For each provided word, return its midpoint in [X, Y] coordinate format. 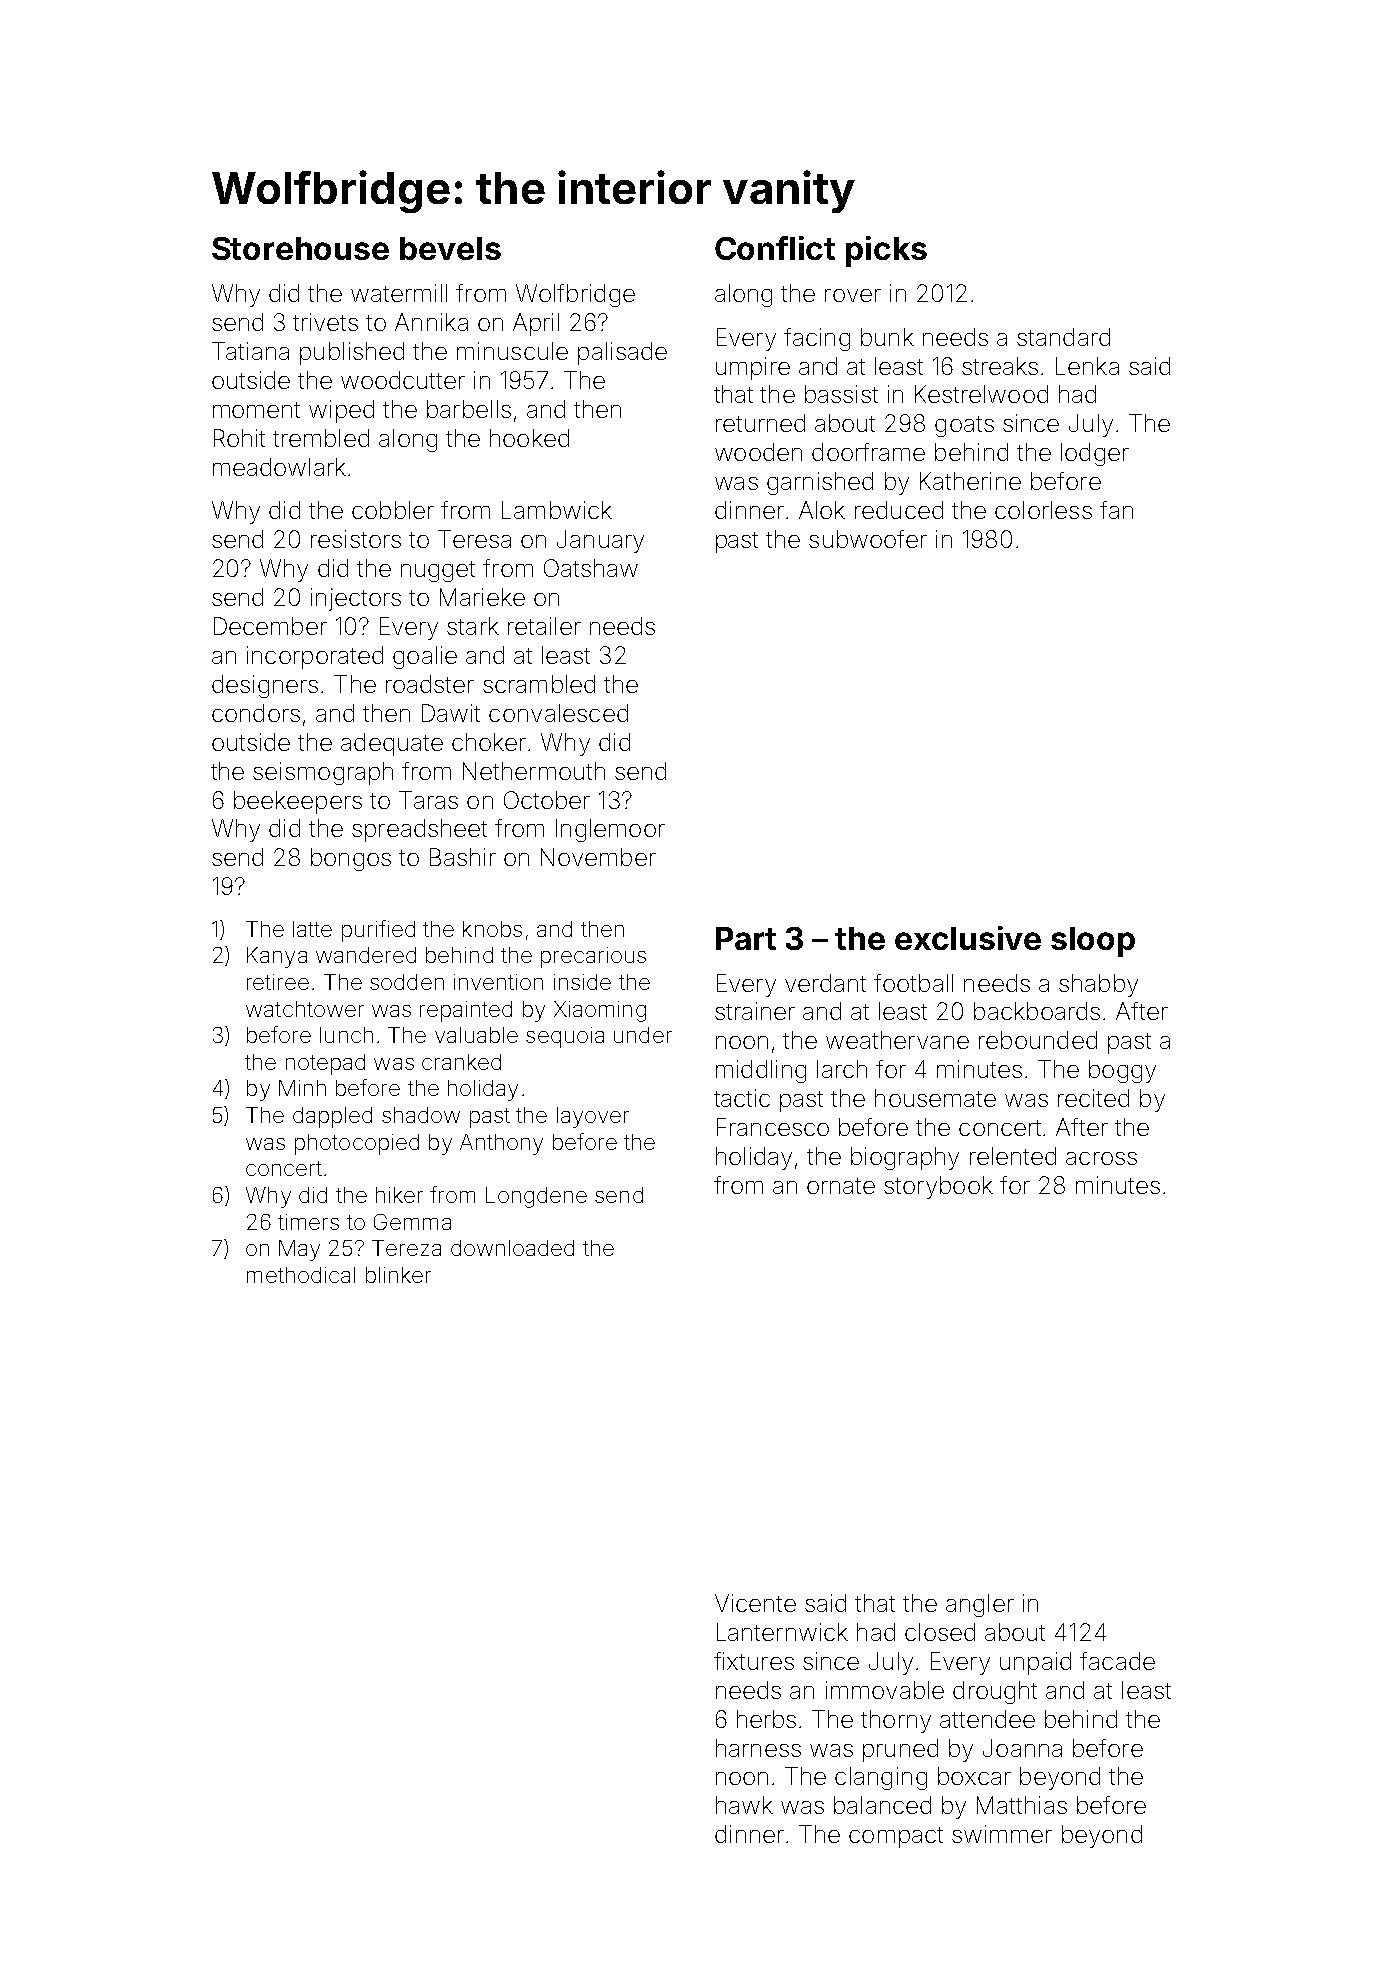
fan [1116, 510]
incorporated [315, 657]
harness [758, 1748]
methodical [301, 1275]
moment [256, 410]
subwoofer [868, 539]
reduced [899, 510]
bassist [841, 394]
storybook [938, 1187]
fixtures [754, 1661]
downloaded [512, 1248]
